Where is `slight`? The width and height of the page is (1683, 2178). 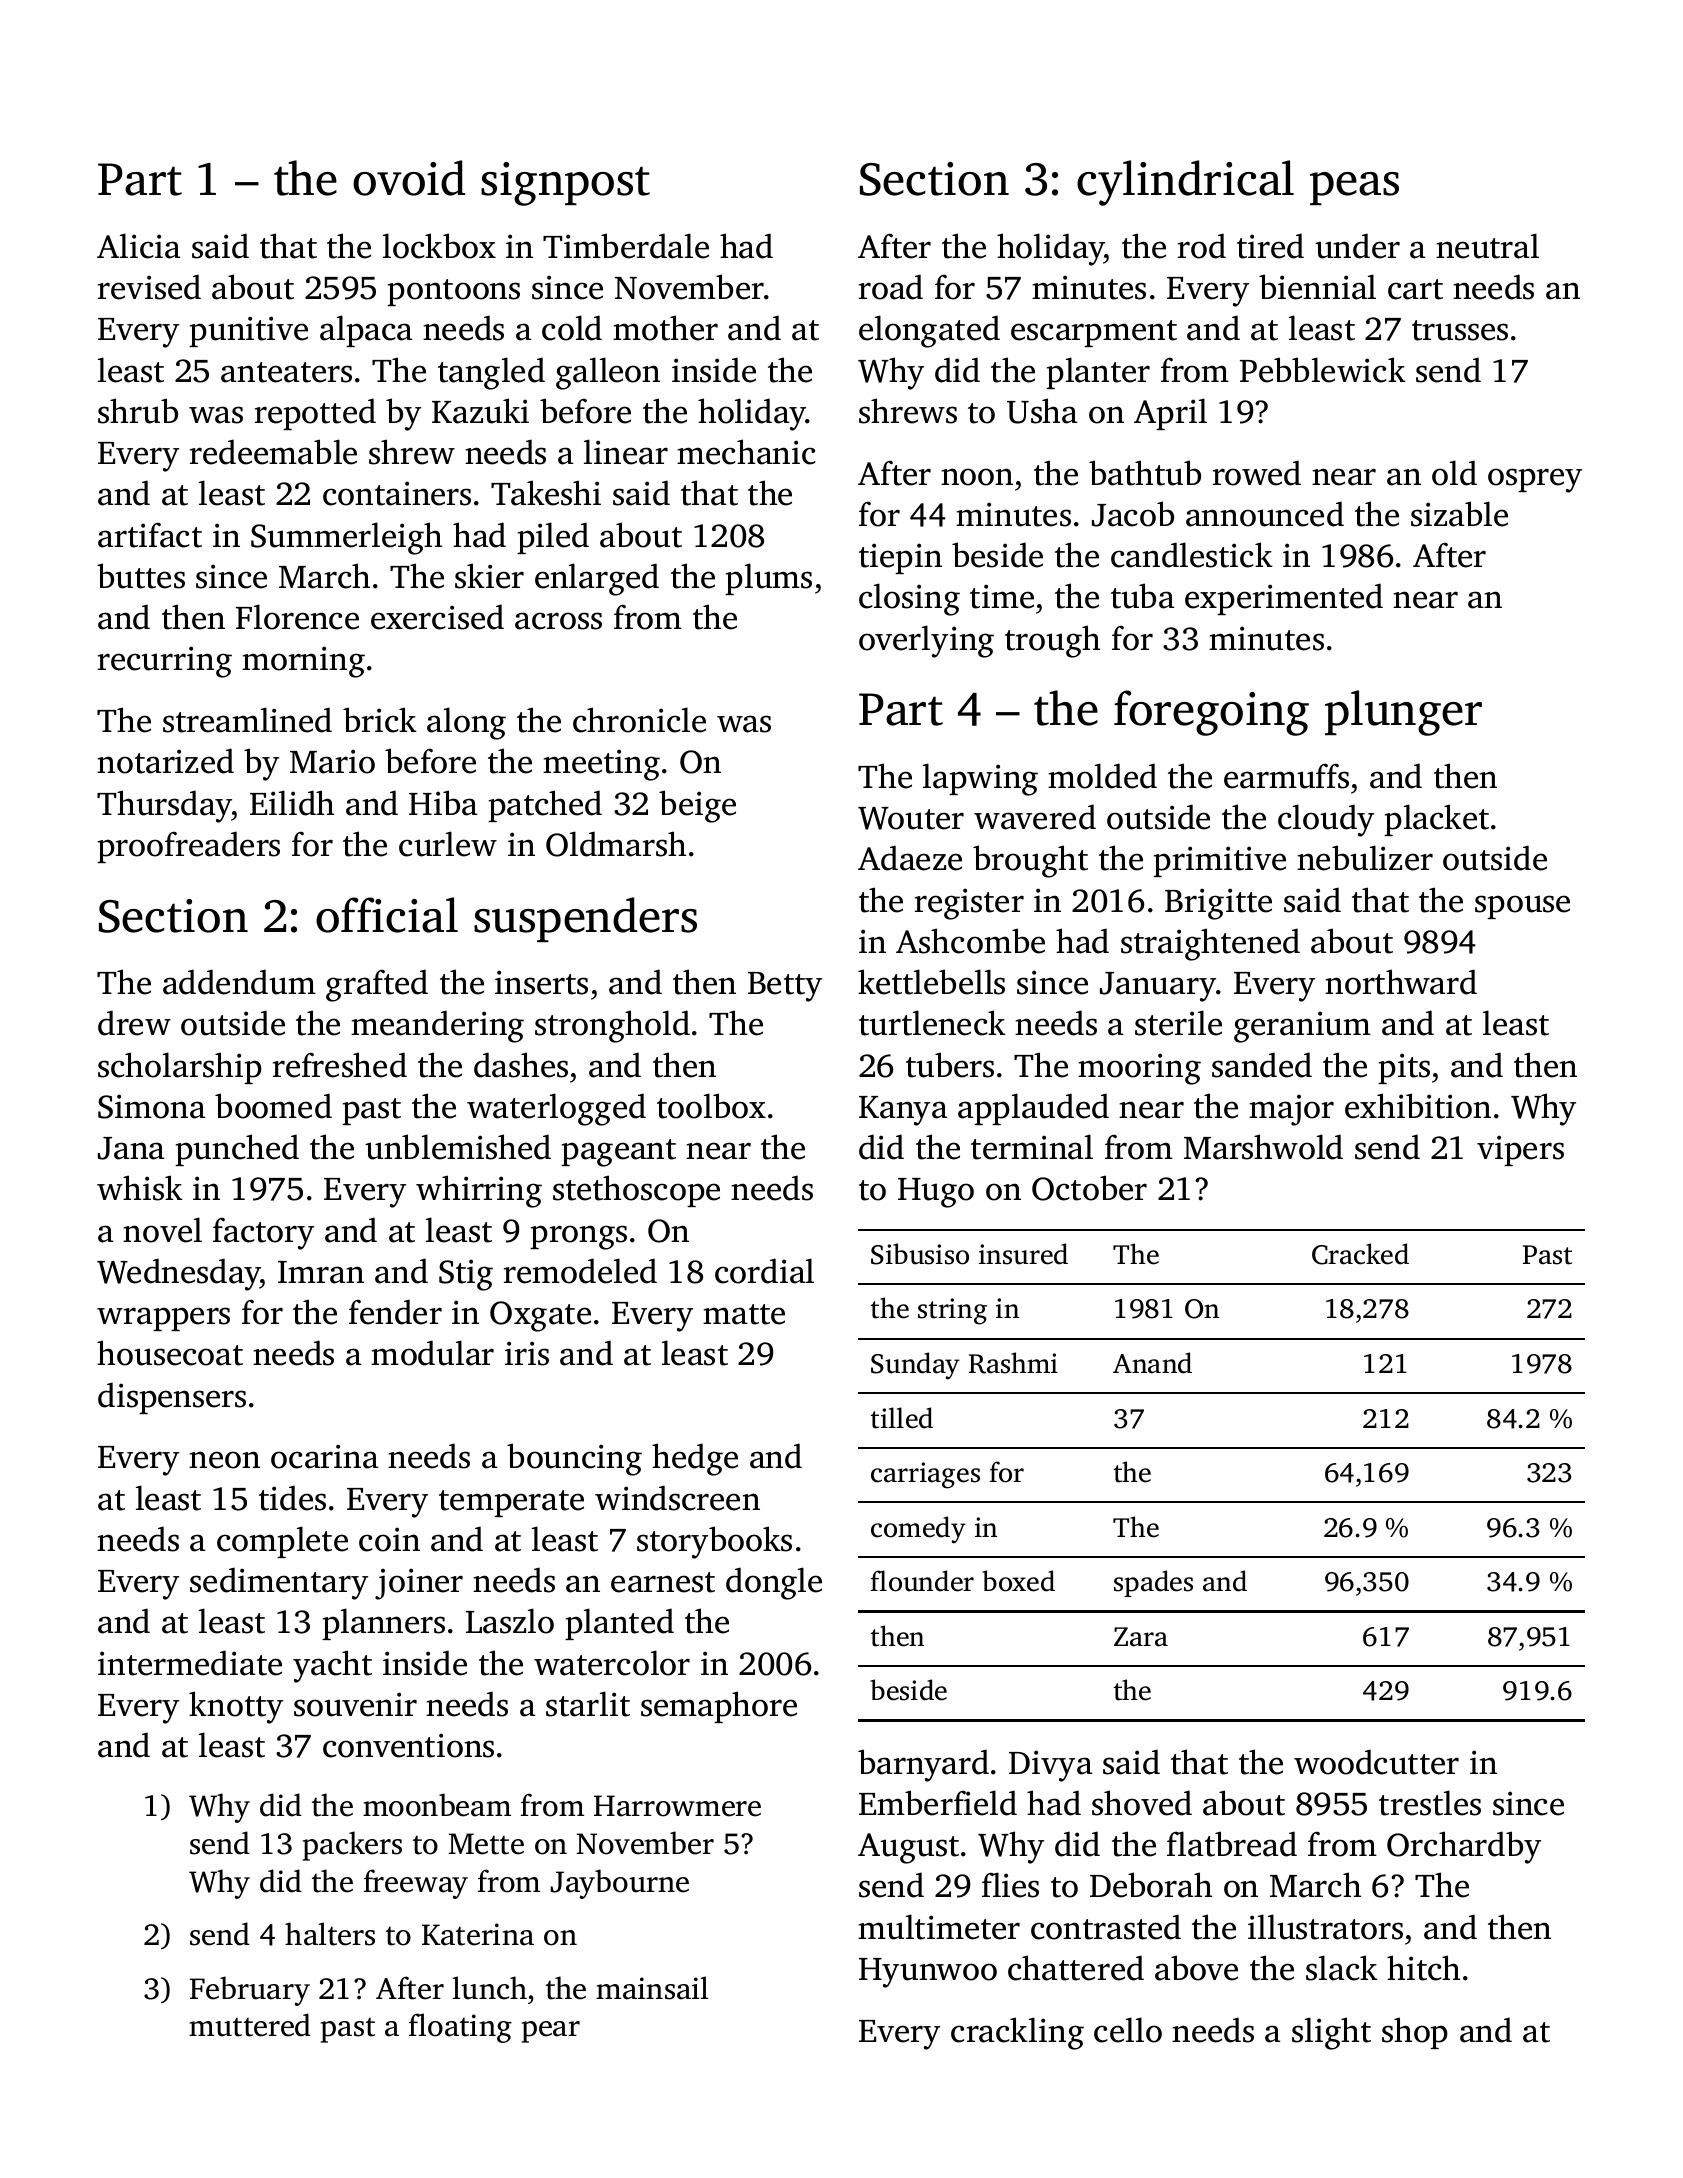
slight is located at coordinates (1331, 2033).
